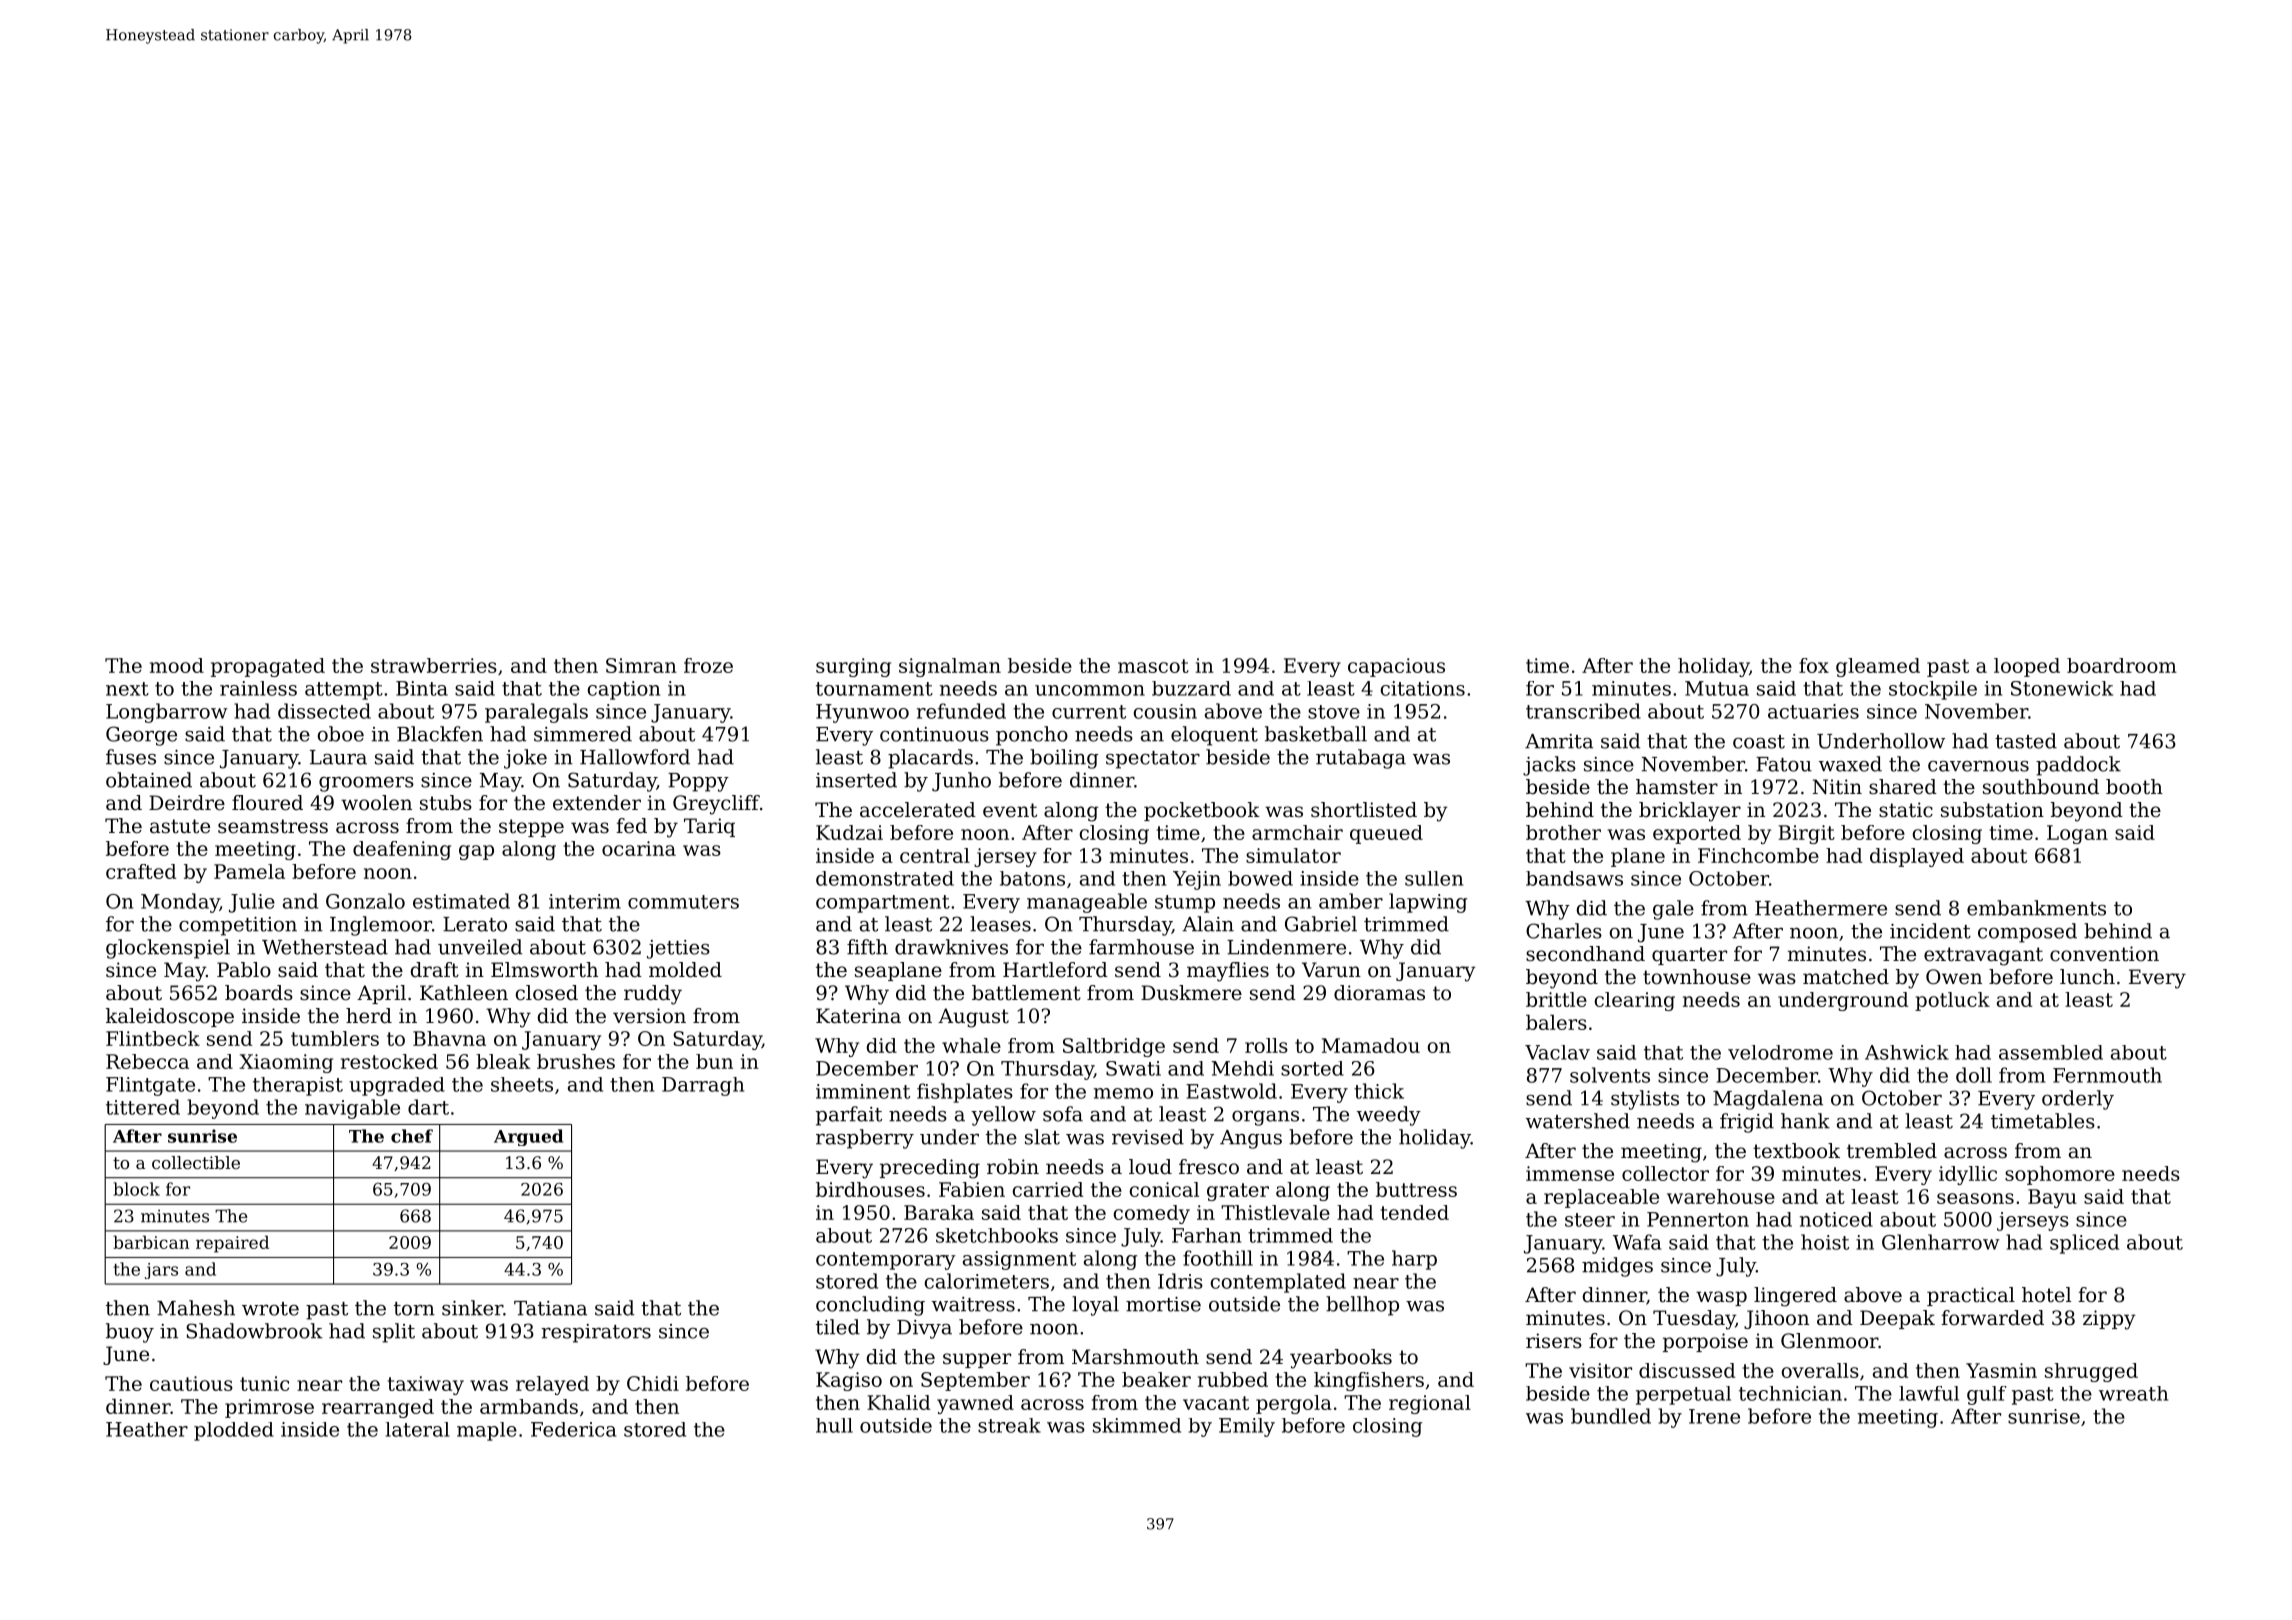 The width and height of the screenshot is (2292, 1620). I want to click on watershed, so click(1578, 1121).
